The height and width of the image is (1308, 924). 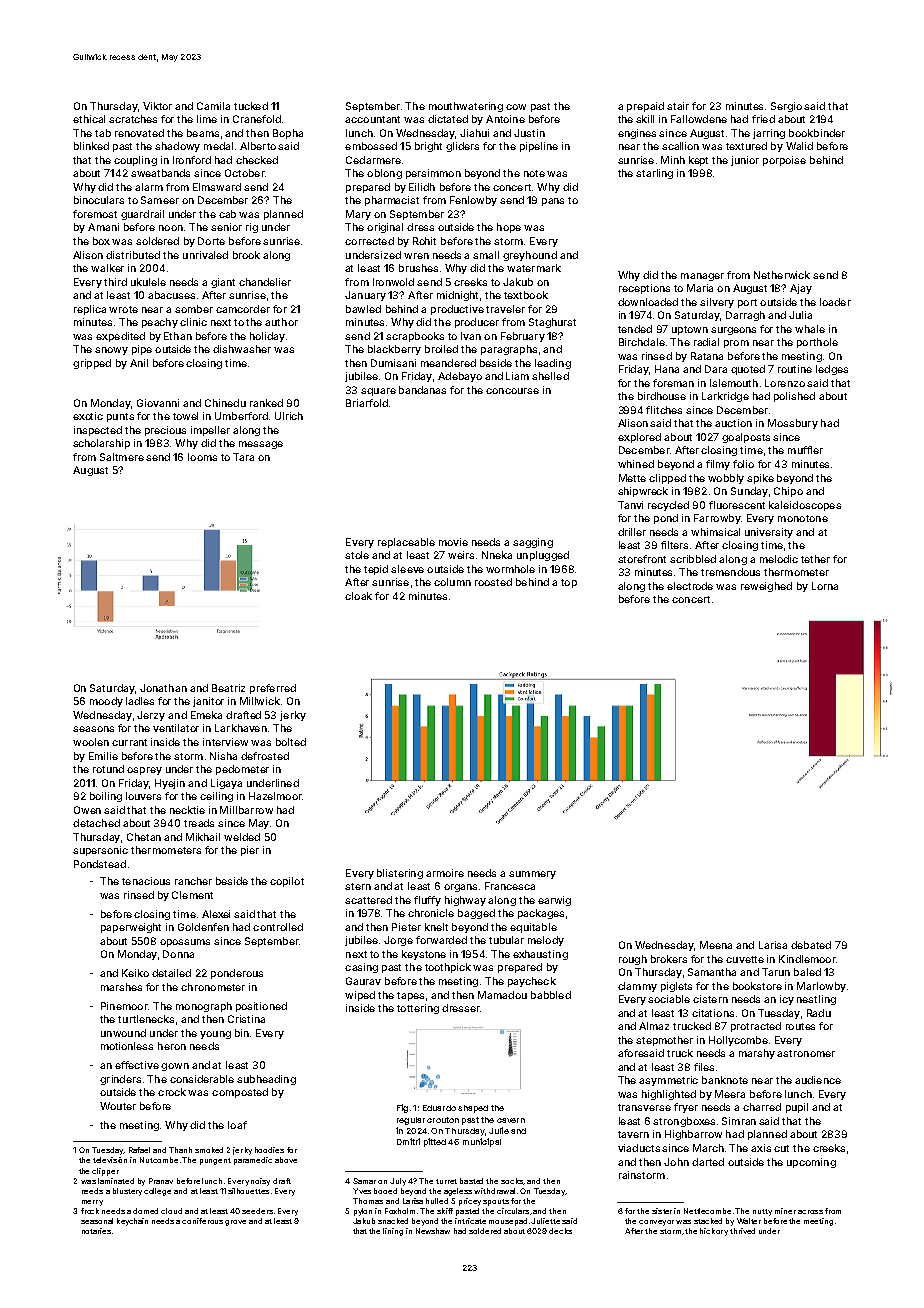 What do you see at coordinates (358, 596) in the image?
I see `cloak` at bounding box center [358, 596].
